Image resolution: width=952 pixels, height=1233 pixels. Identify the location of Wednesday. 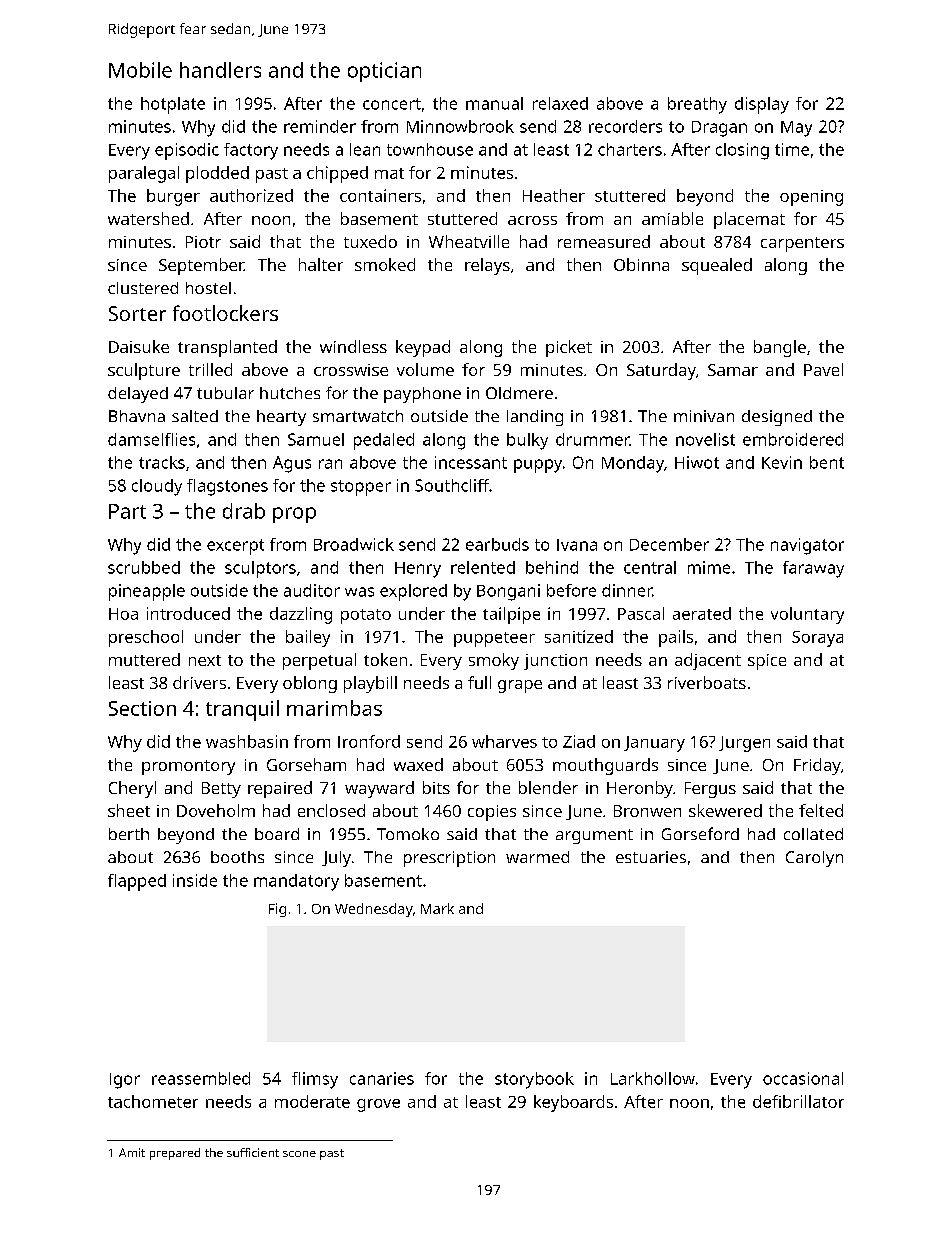
(374, 910).
